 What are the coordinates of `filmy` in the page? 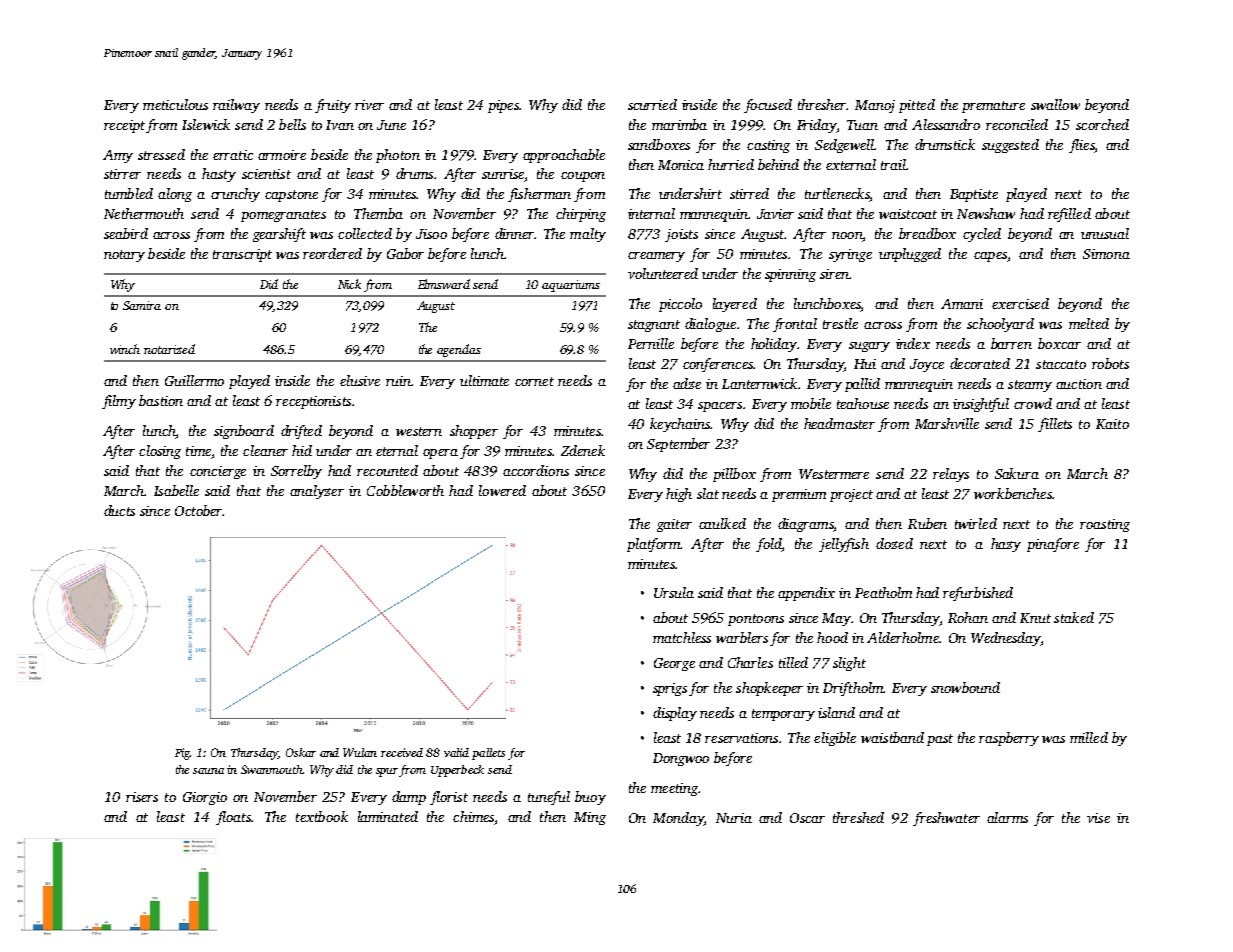 It's located at (119, 402).
